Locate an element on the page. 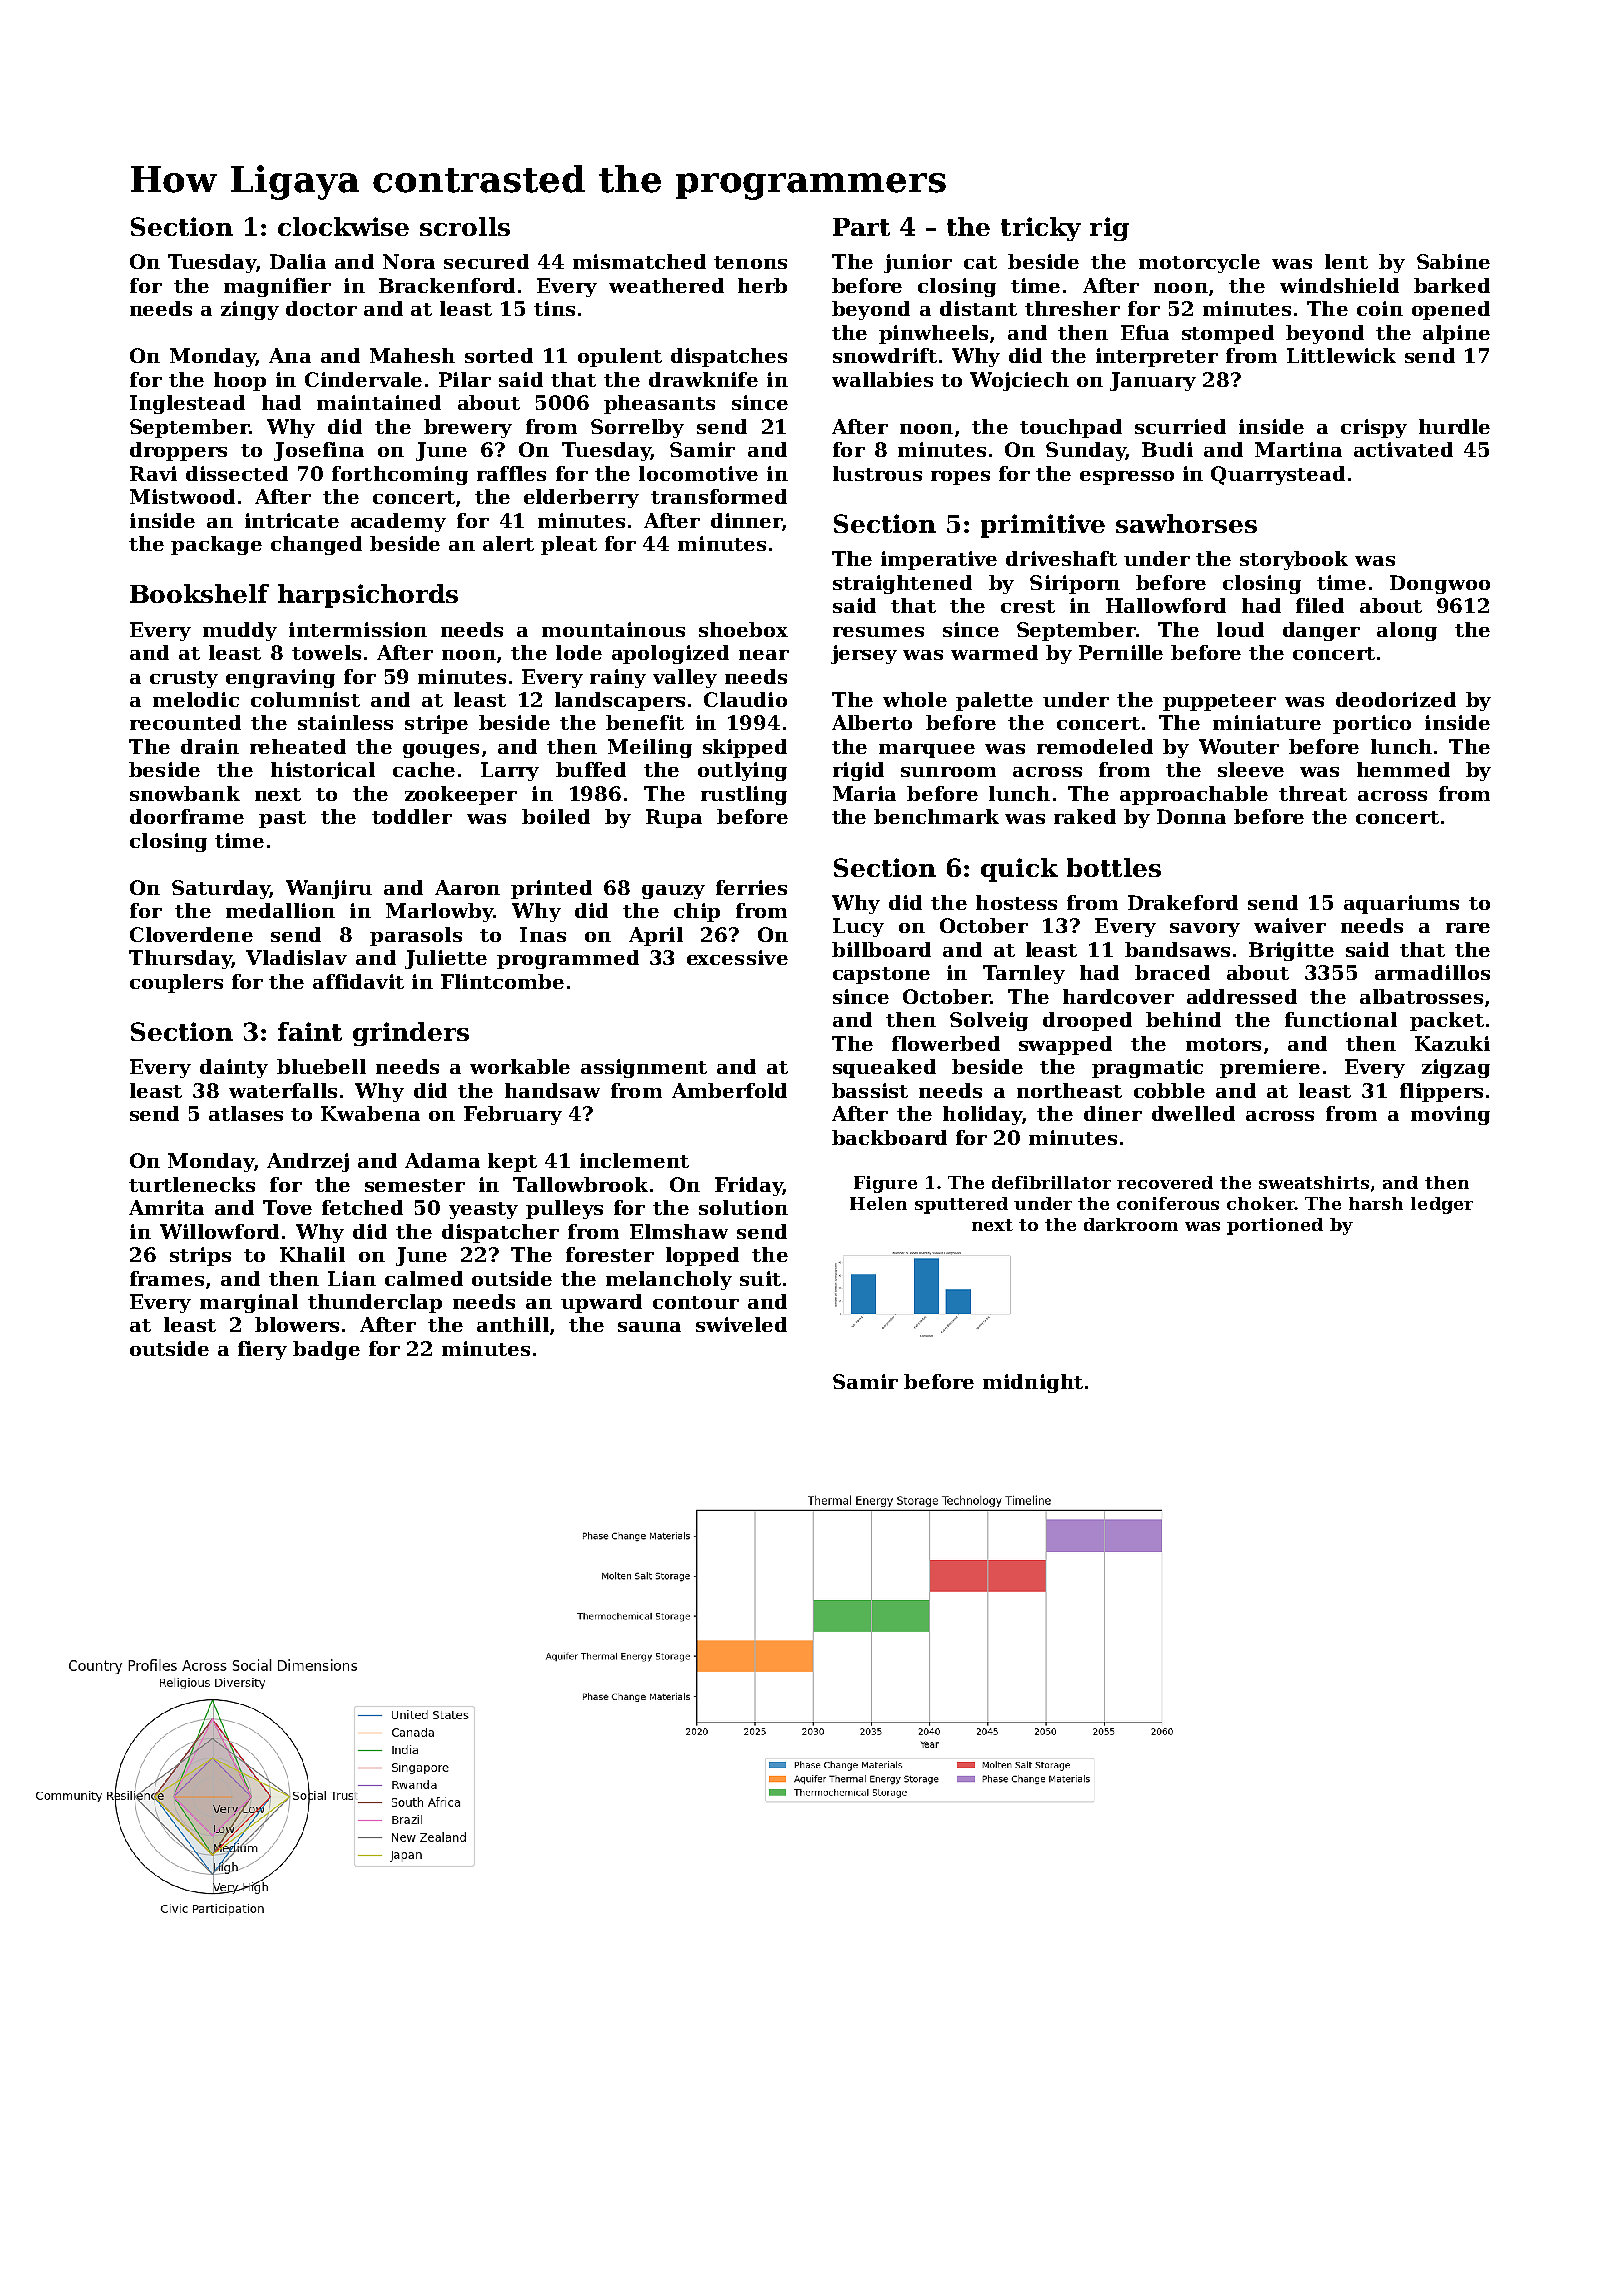 This image has height=2292, width=1620. Sabine is located at coordinates (1453, 261).
